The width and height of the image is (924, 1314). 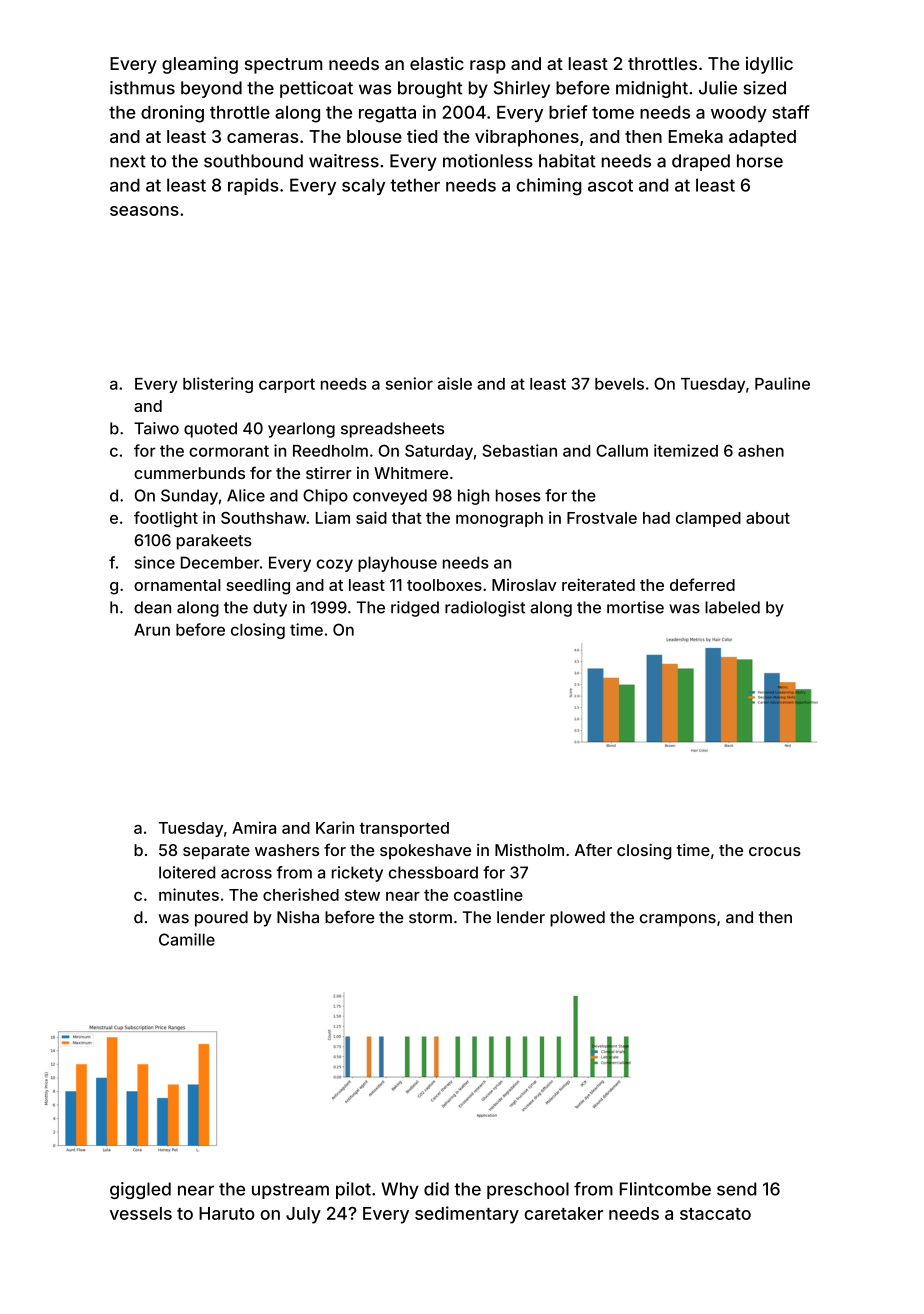 What do you see at coordinates (529, 850) in the image?
I see `Mistholm` at bounding box center [529, 850].
